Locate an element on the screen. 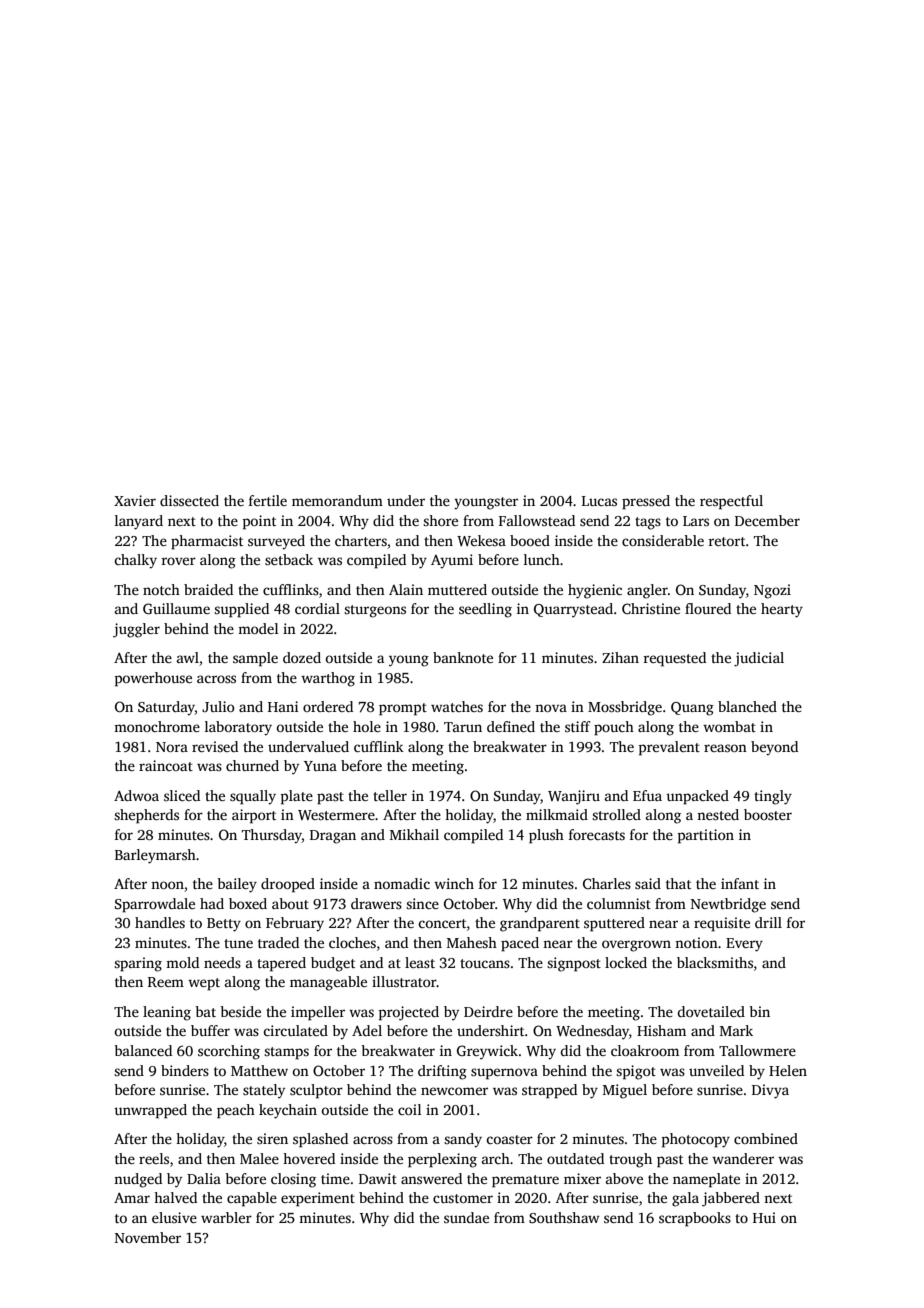 This screenshot has width=924, height=1308. winch is located at coordinates (454, 883).
